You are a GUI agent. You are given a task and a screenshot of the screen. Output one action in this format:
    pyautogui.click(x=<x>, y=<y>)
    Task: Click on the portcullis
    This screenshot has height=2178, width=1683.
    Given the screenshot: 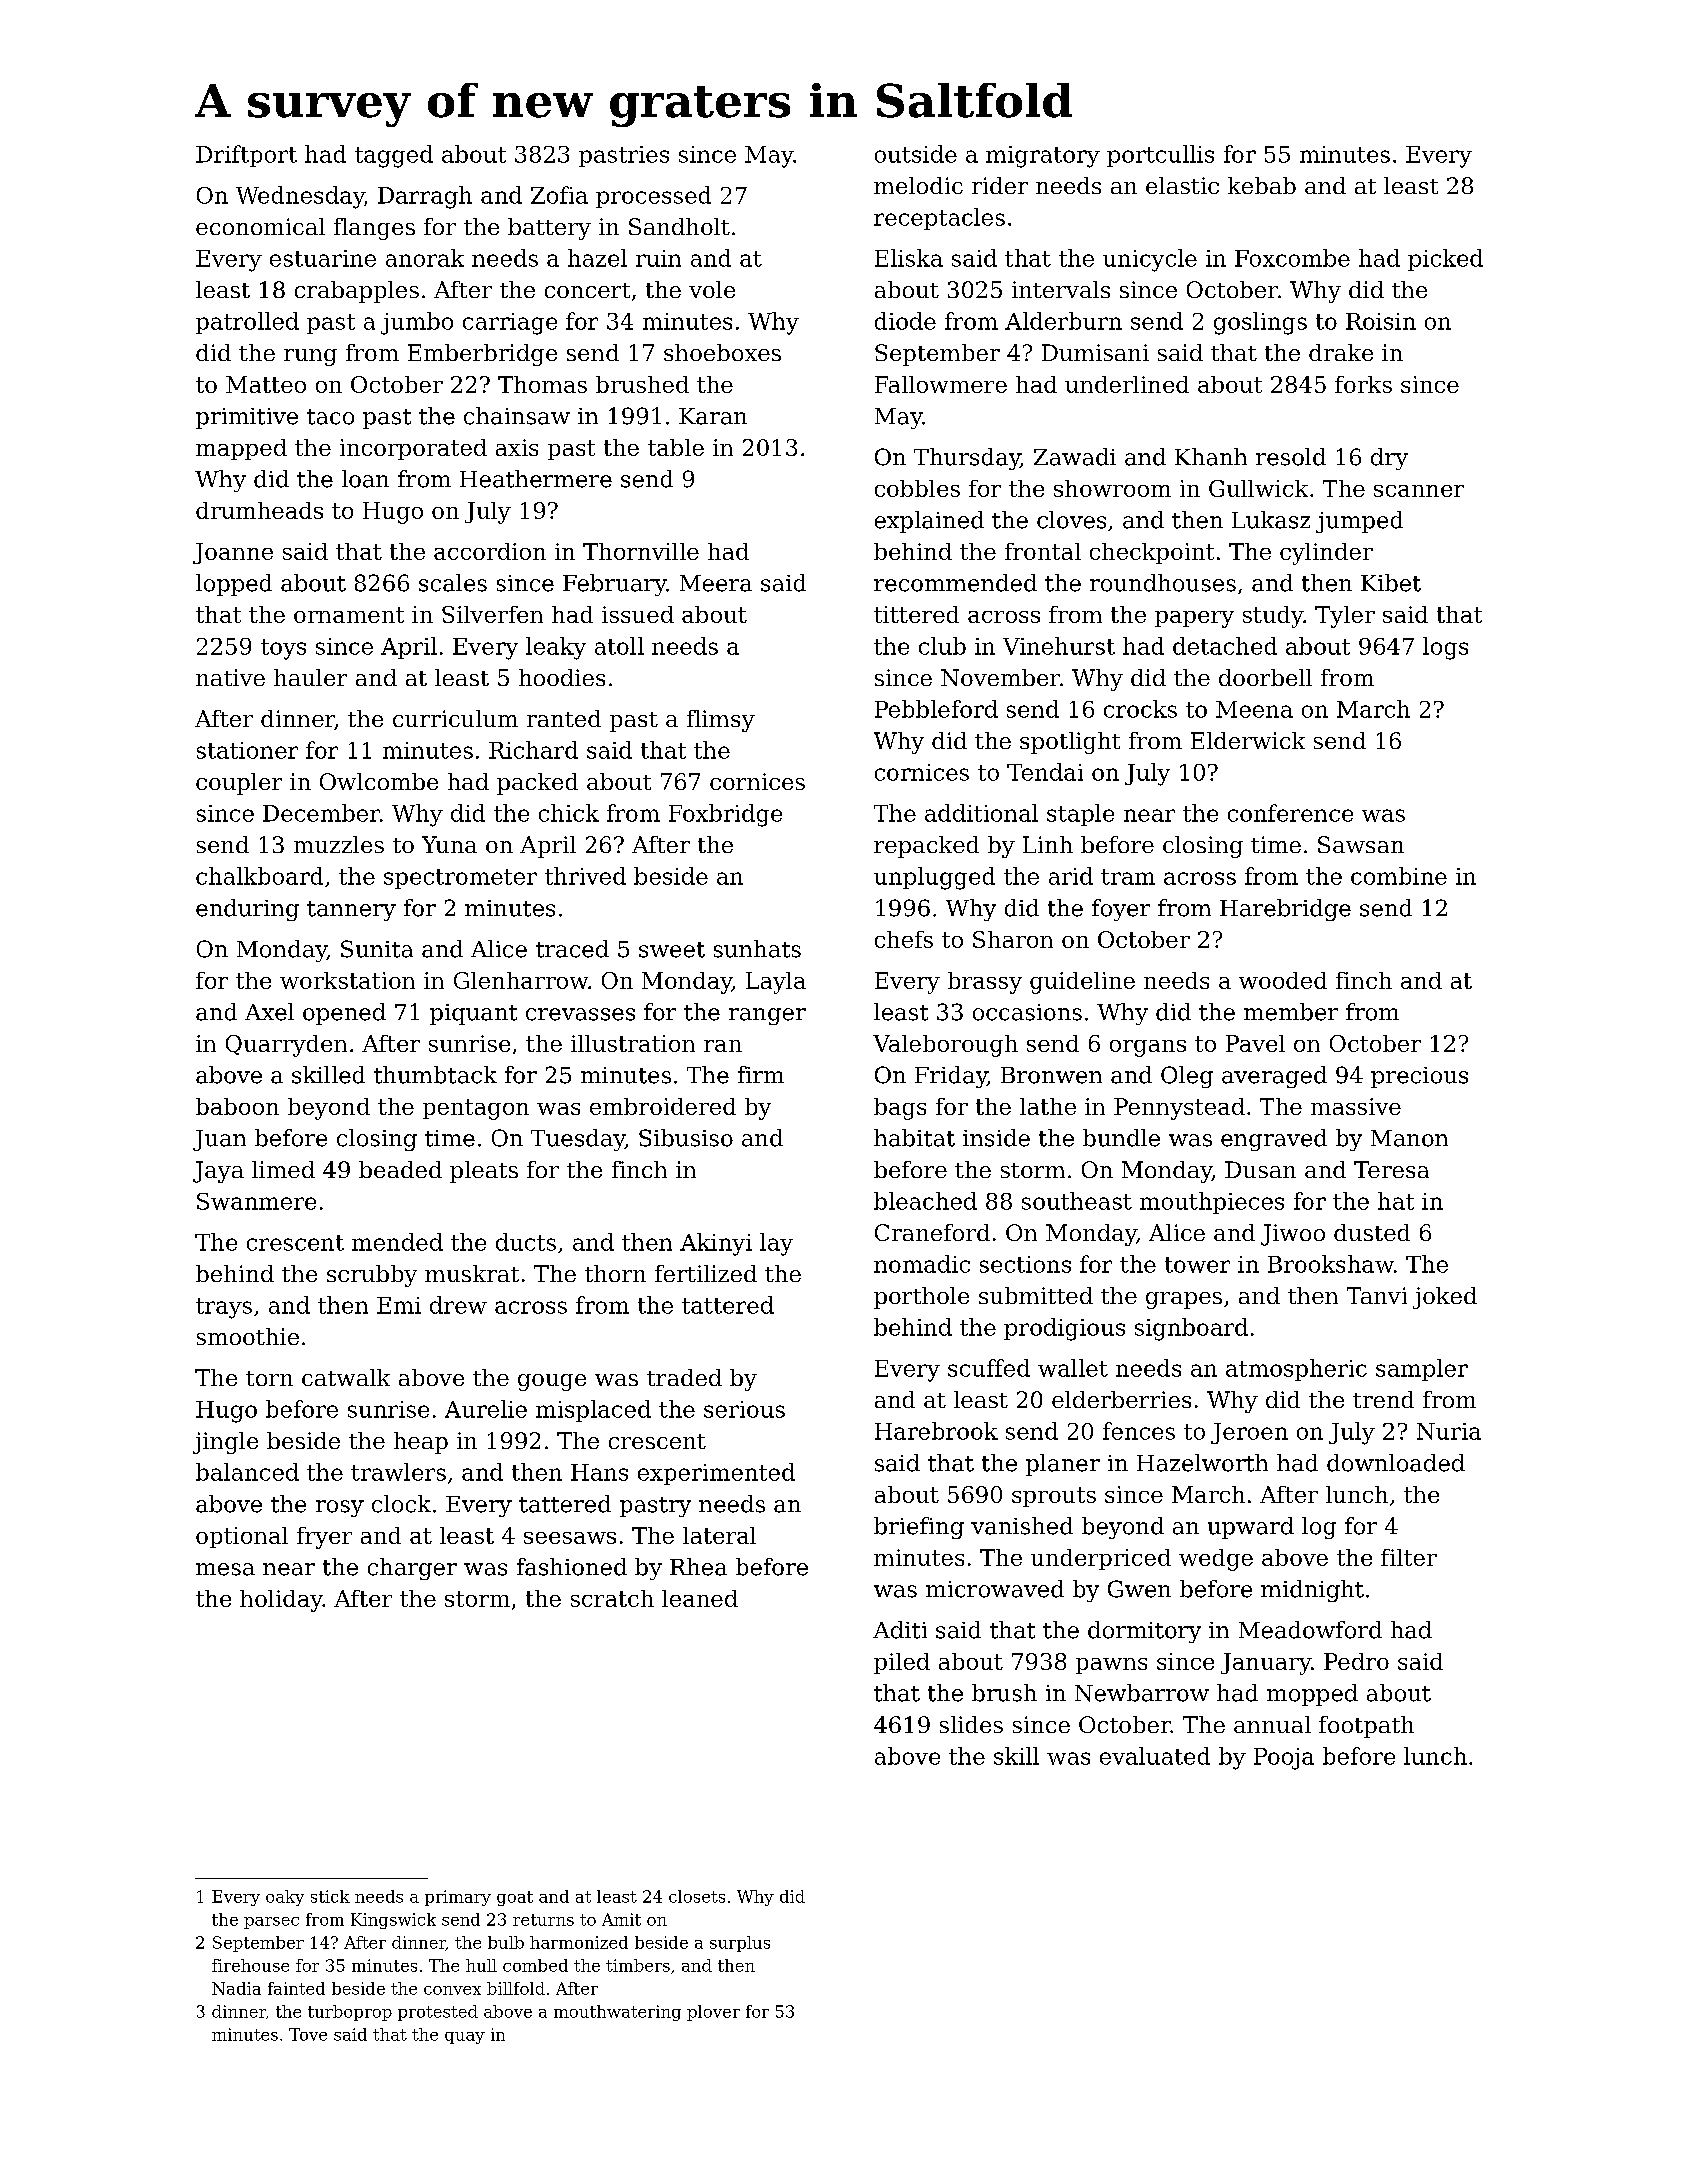 What is the action you would take?
    pyautogui.click(x=1160, y=156)
